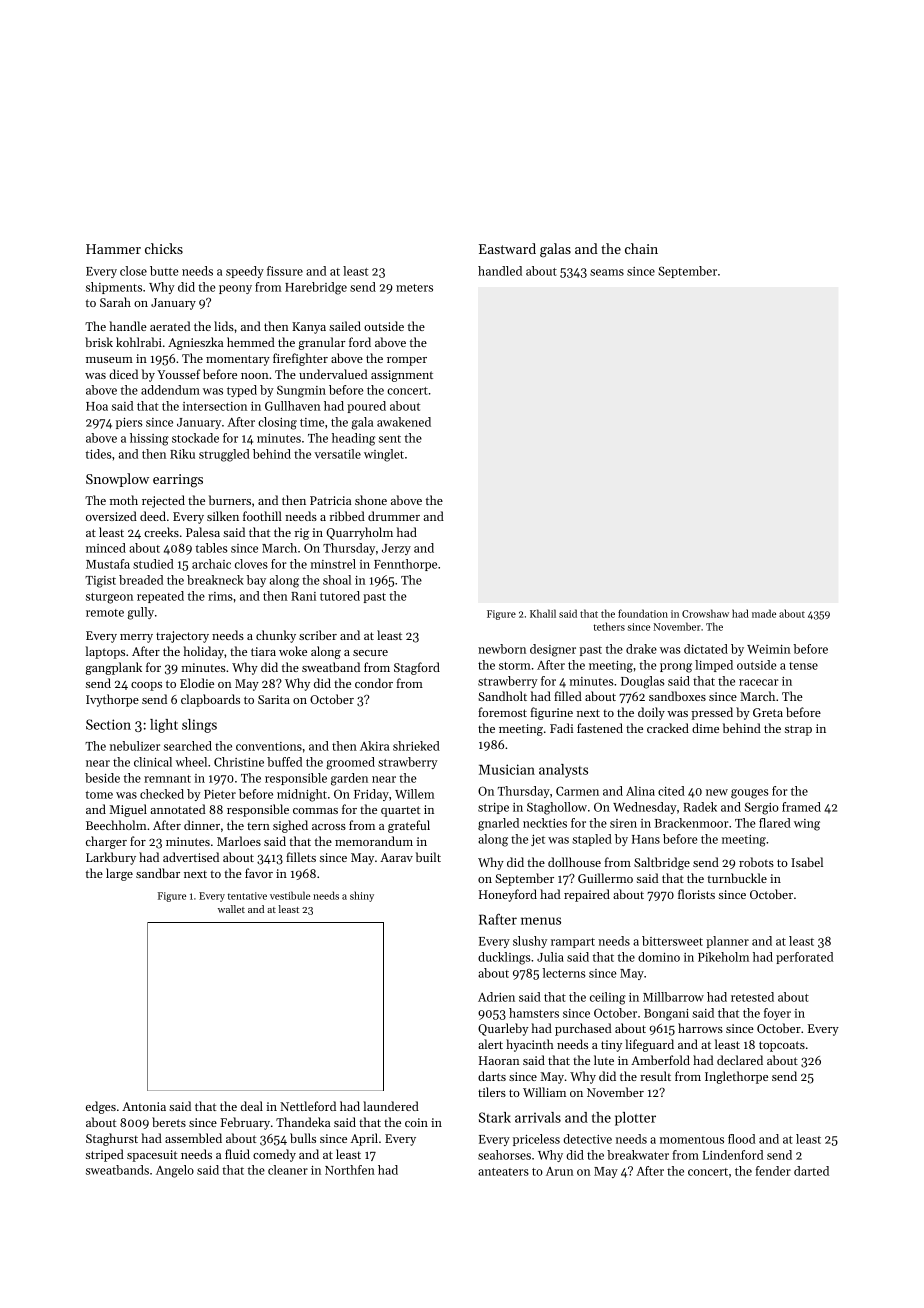 This document has width=924, height=1308. I want to click on Khalil, so click(543, 613).
